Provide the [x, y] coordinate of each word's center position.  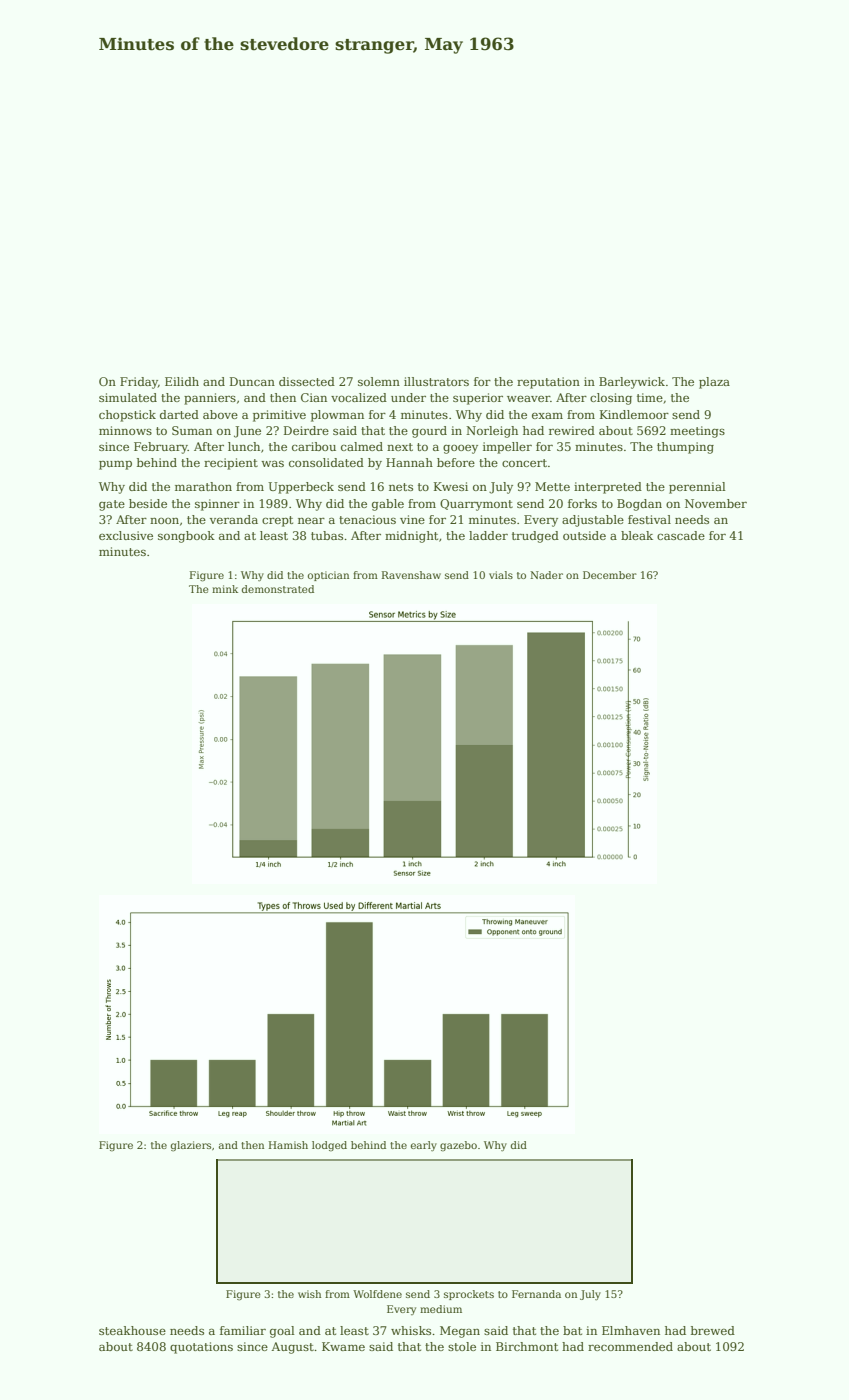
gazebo [458, 1146]
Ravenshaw [411, 575]
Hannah [409, 462]
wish [309, 1294]
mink [225, 589]
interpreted [608, 488]
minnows [125, 430]
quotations [201, 1348]
